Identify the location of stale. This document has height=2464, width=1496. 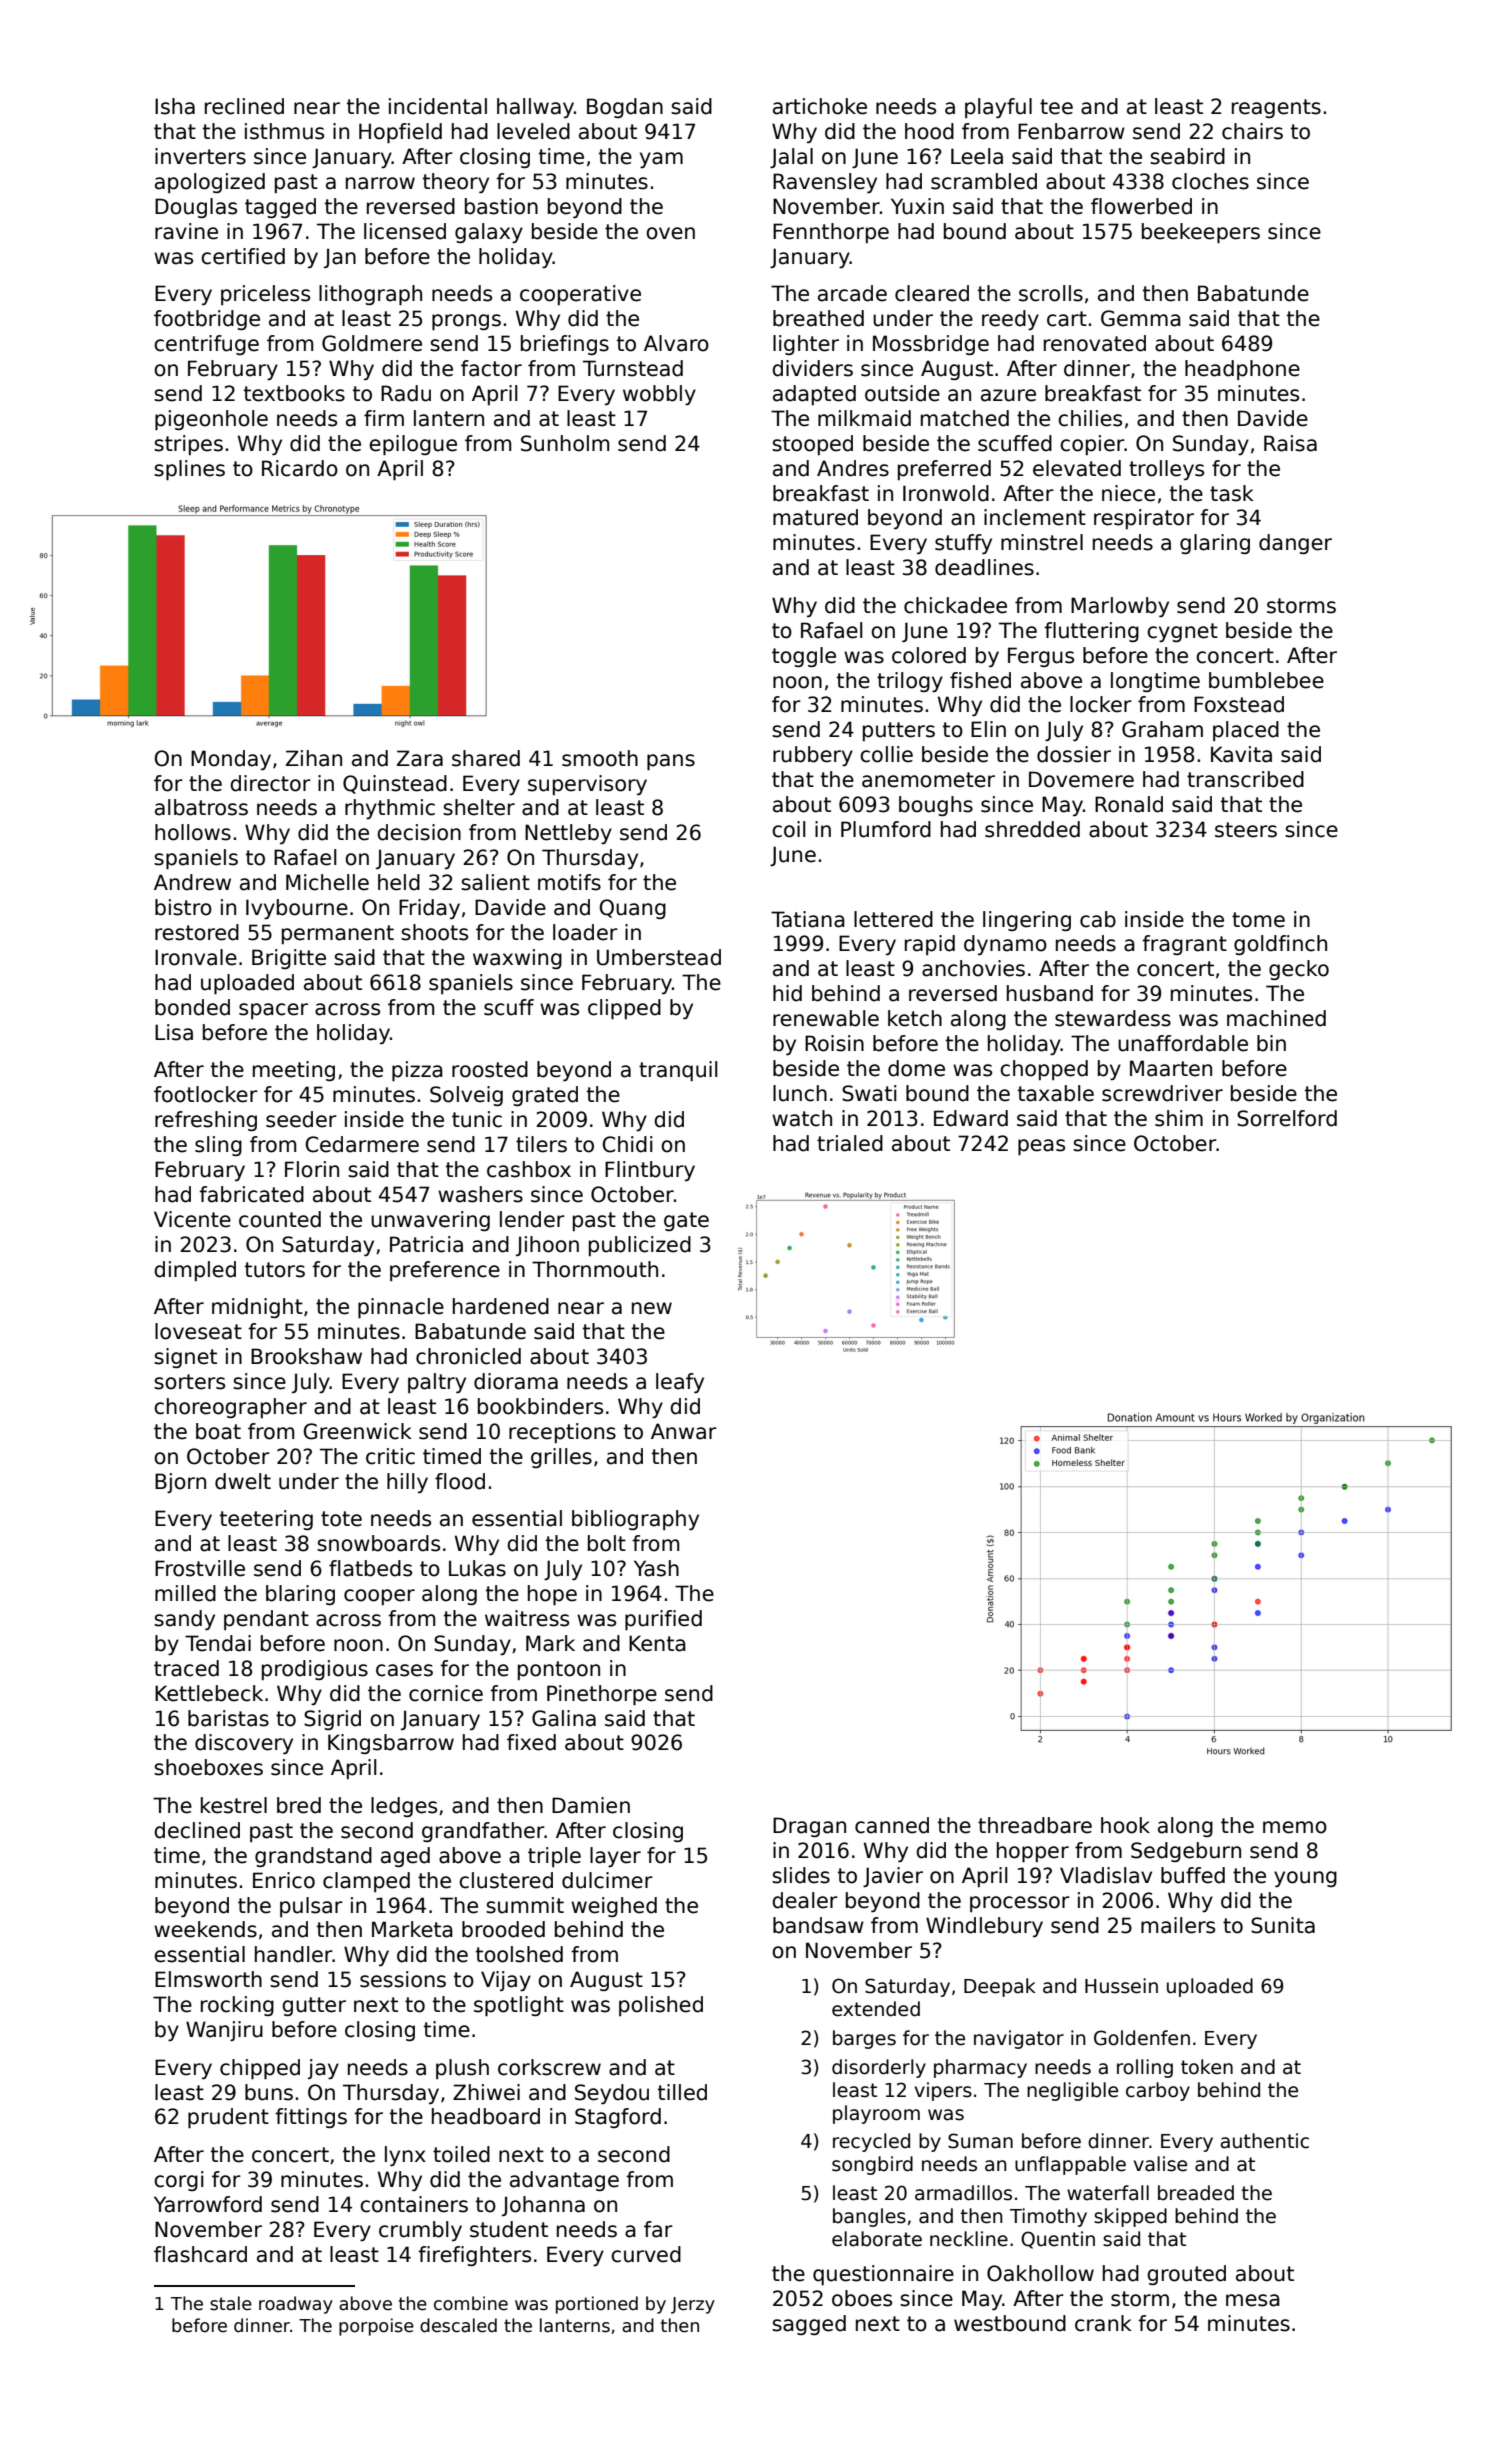
(231, 2303).
